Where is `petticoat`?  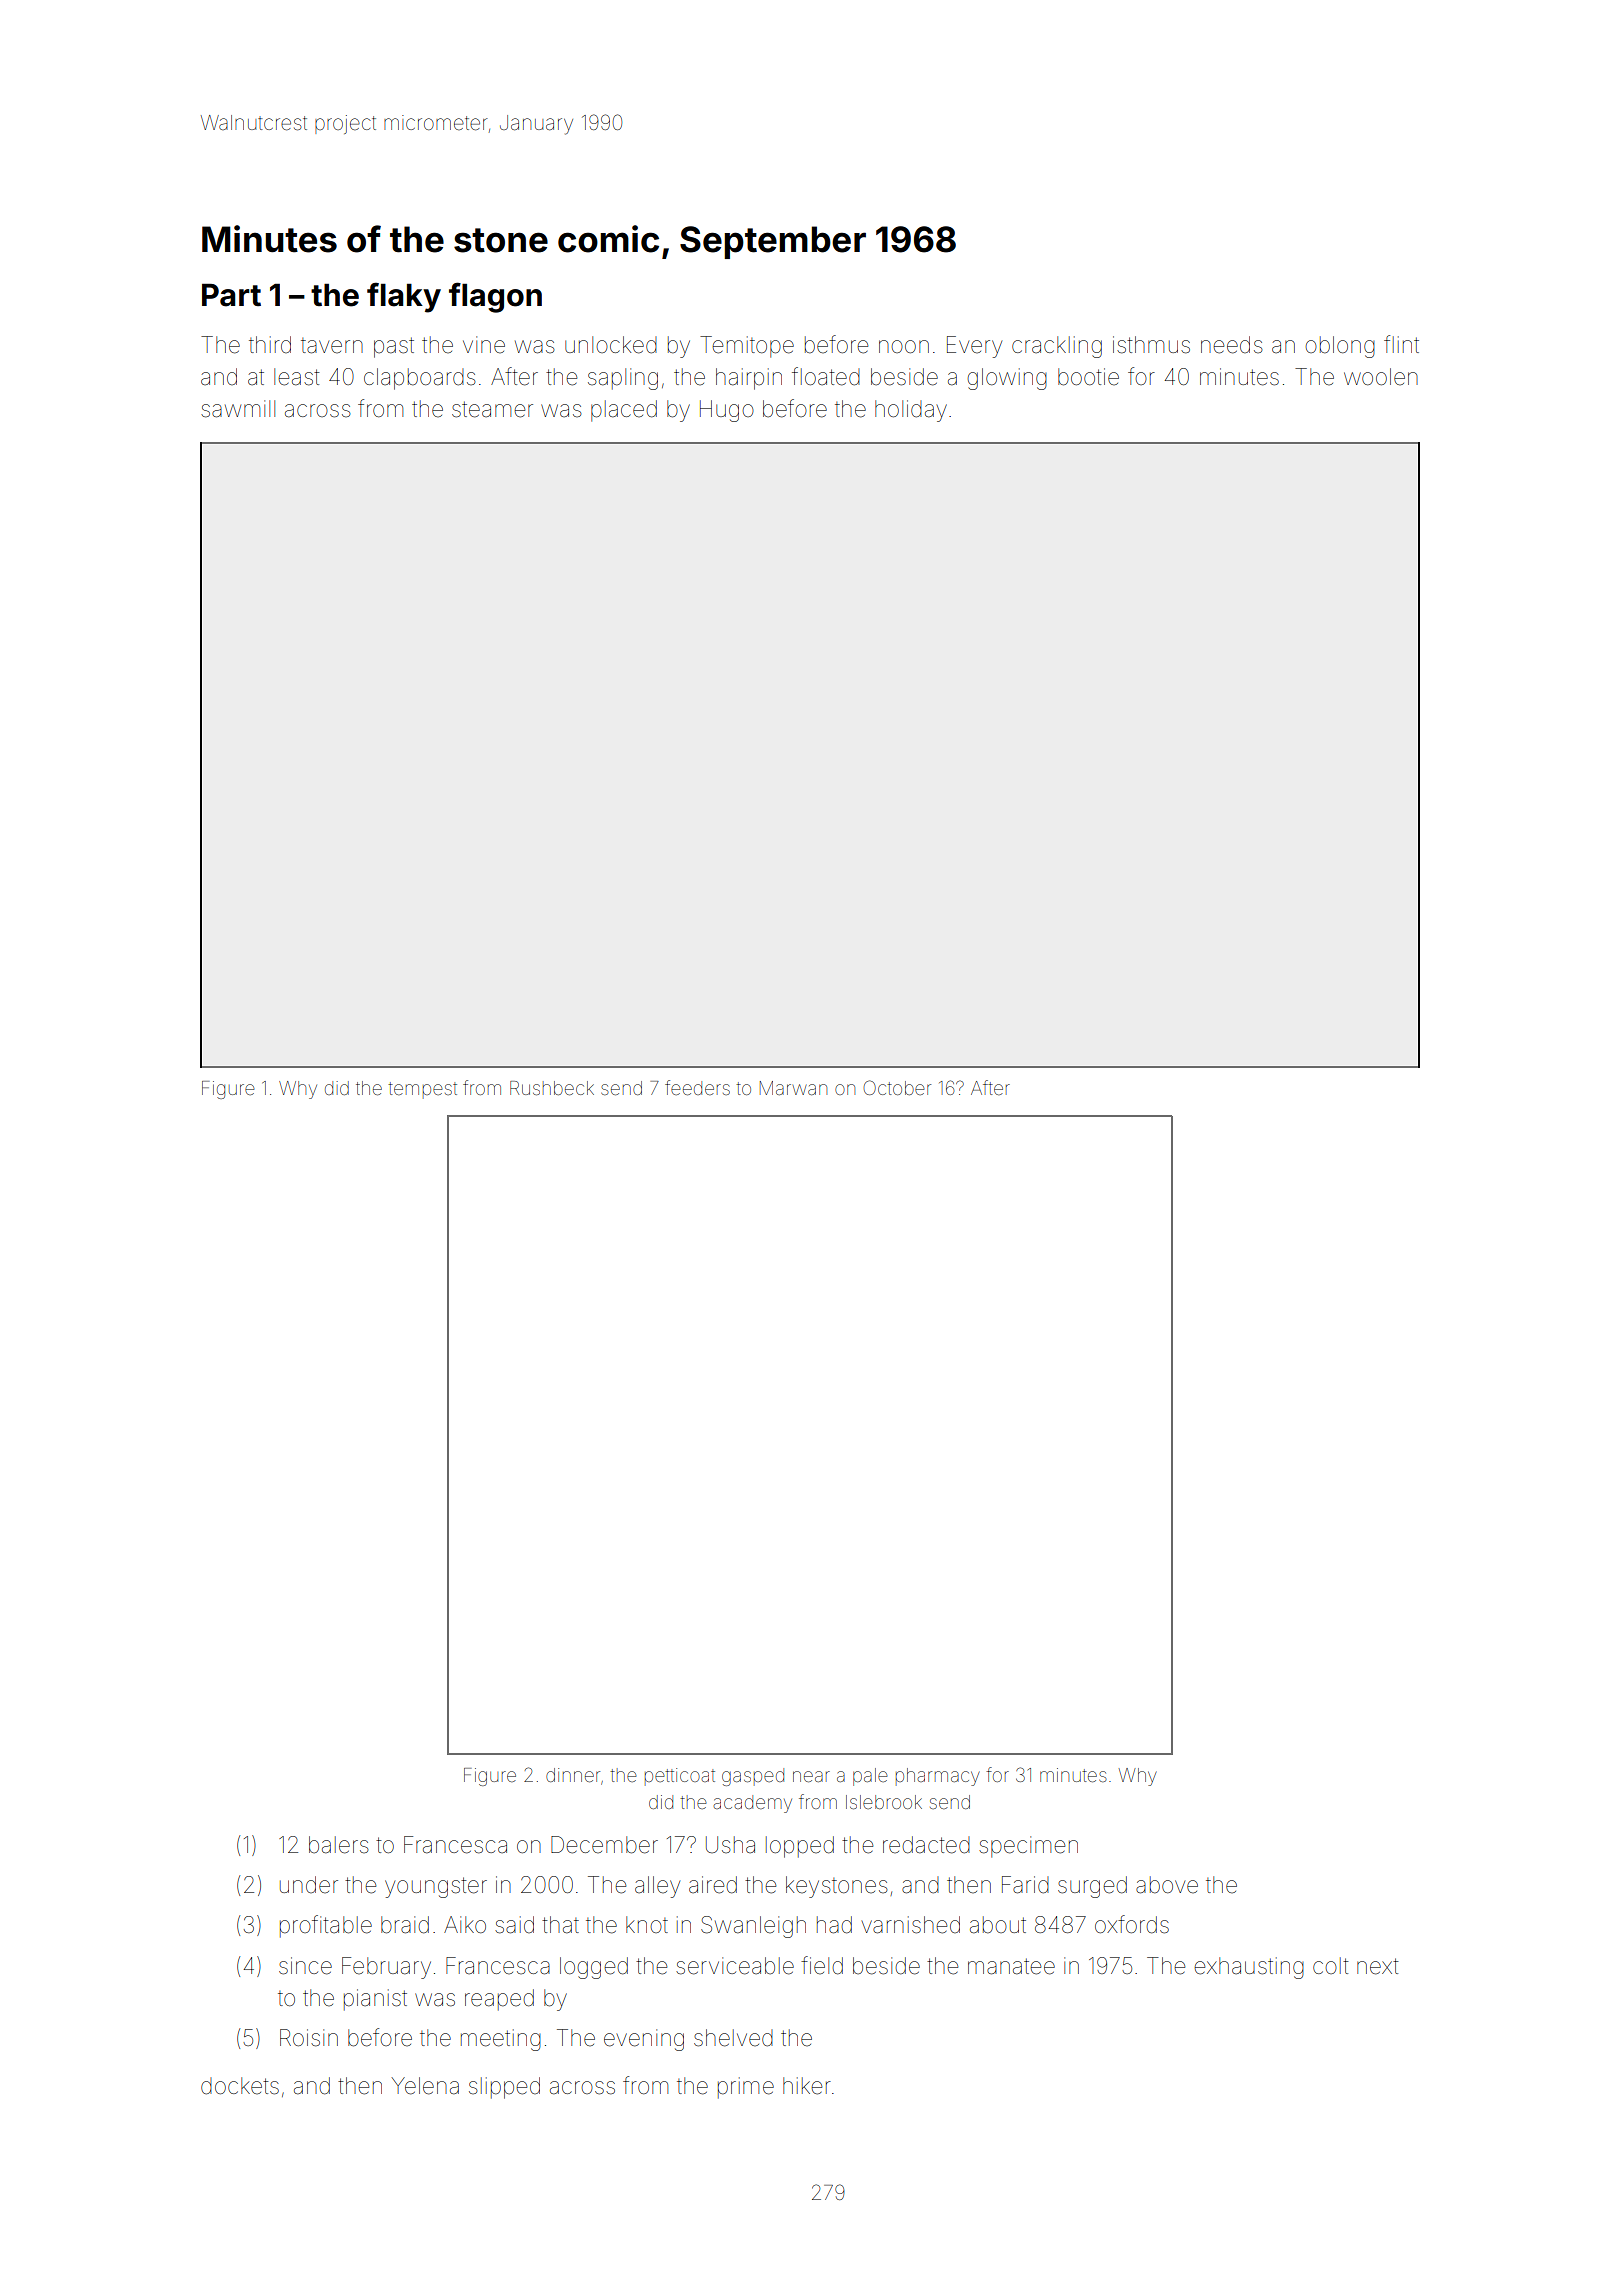
petticoat is located at coordinates (680, 1777).
